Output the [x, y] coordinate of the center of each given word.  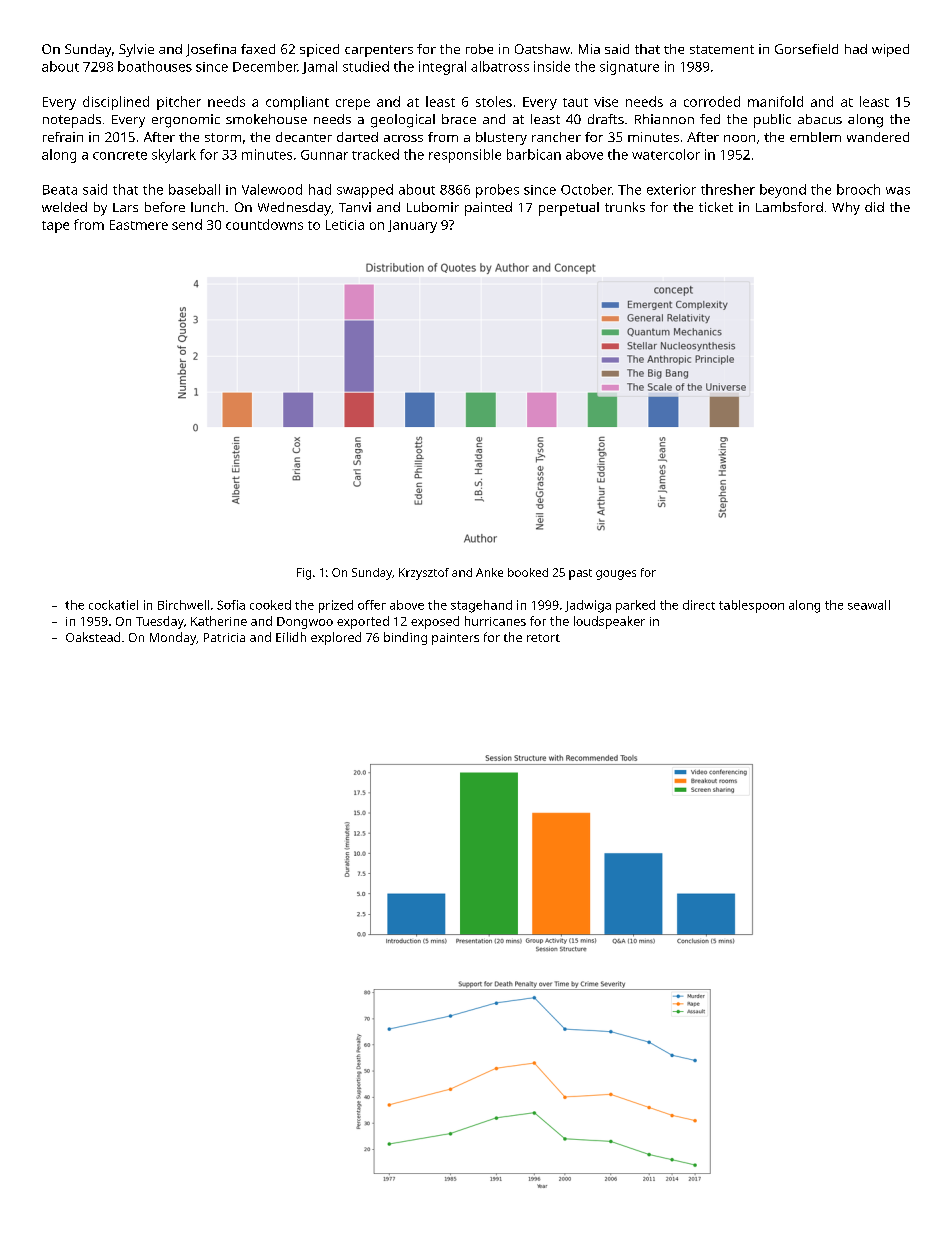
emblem [815, 137]
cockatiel [113, 605]
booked [528, 572]
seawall [869, 605]
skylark [174, 156]
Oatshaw [542, 49]
